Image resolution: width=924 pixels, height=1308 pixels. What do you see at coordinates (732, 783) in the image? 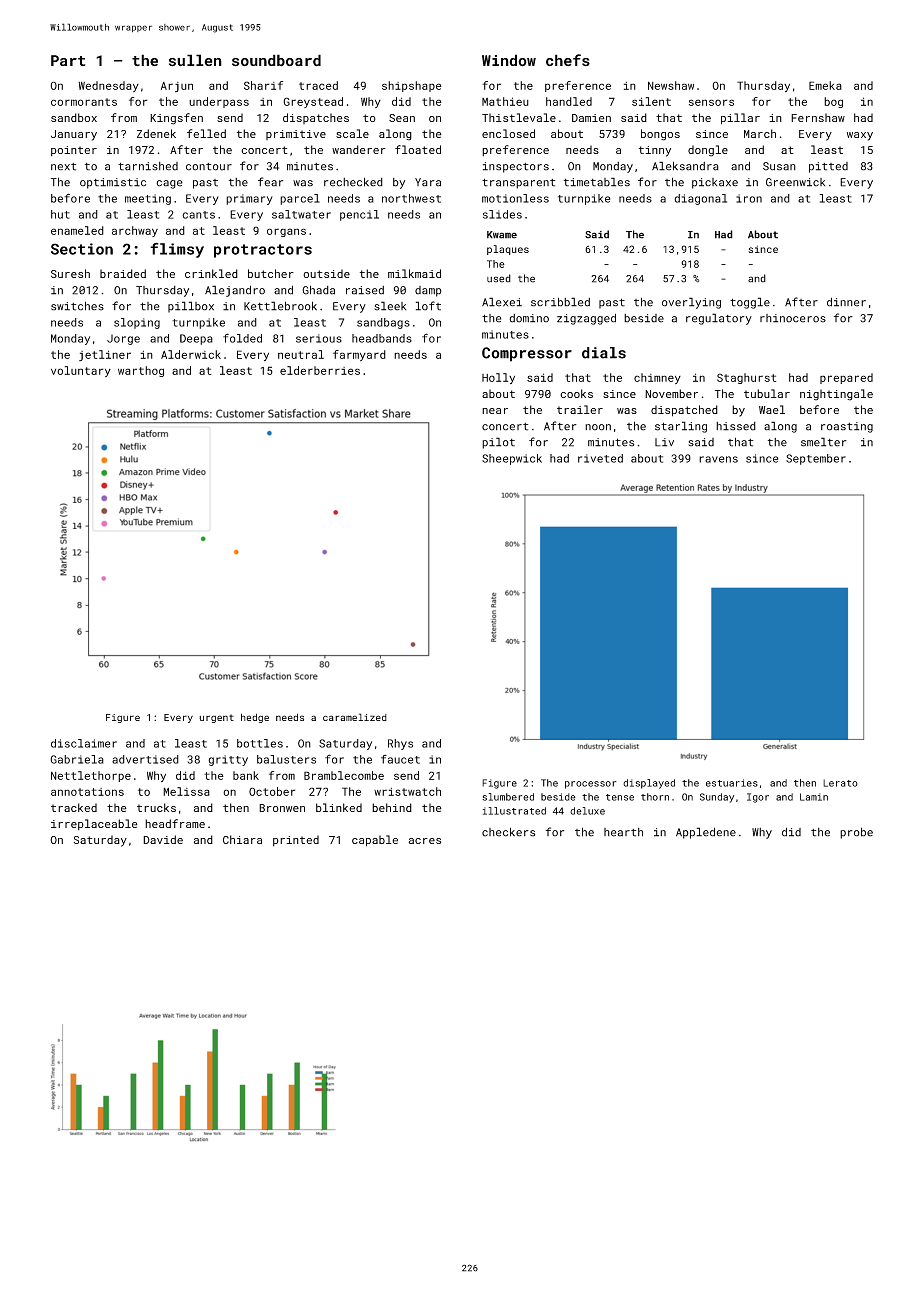
I see `estuaries` at bounding box center [732, 783].
